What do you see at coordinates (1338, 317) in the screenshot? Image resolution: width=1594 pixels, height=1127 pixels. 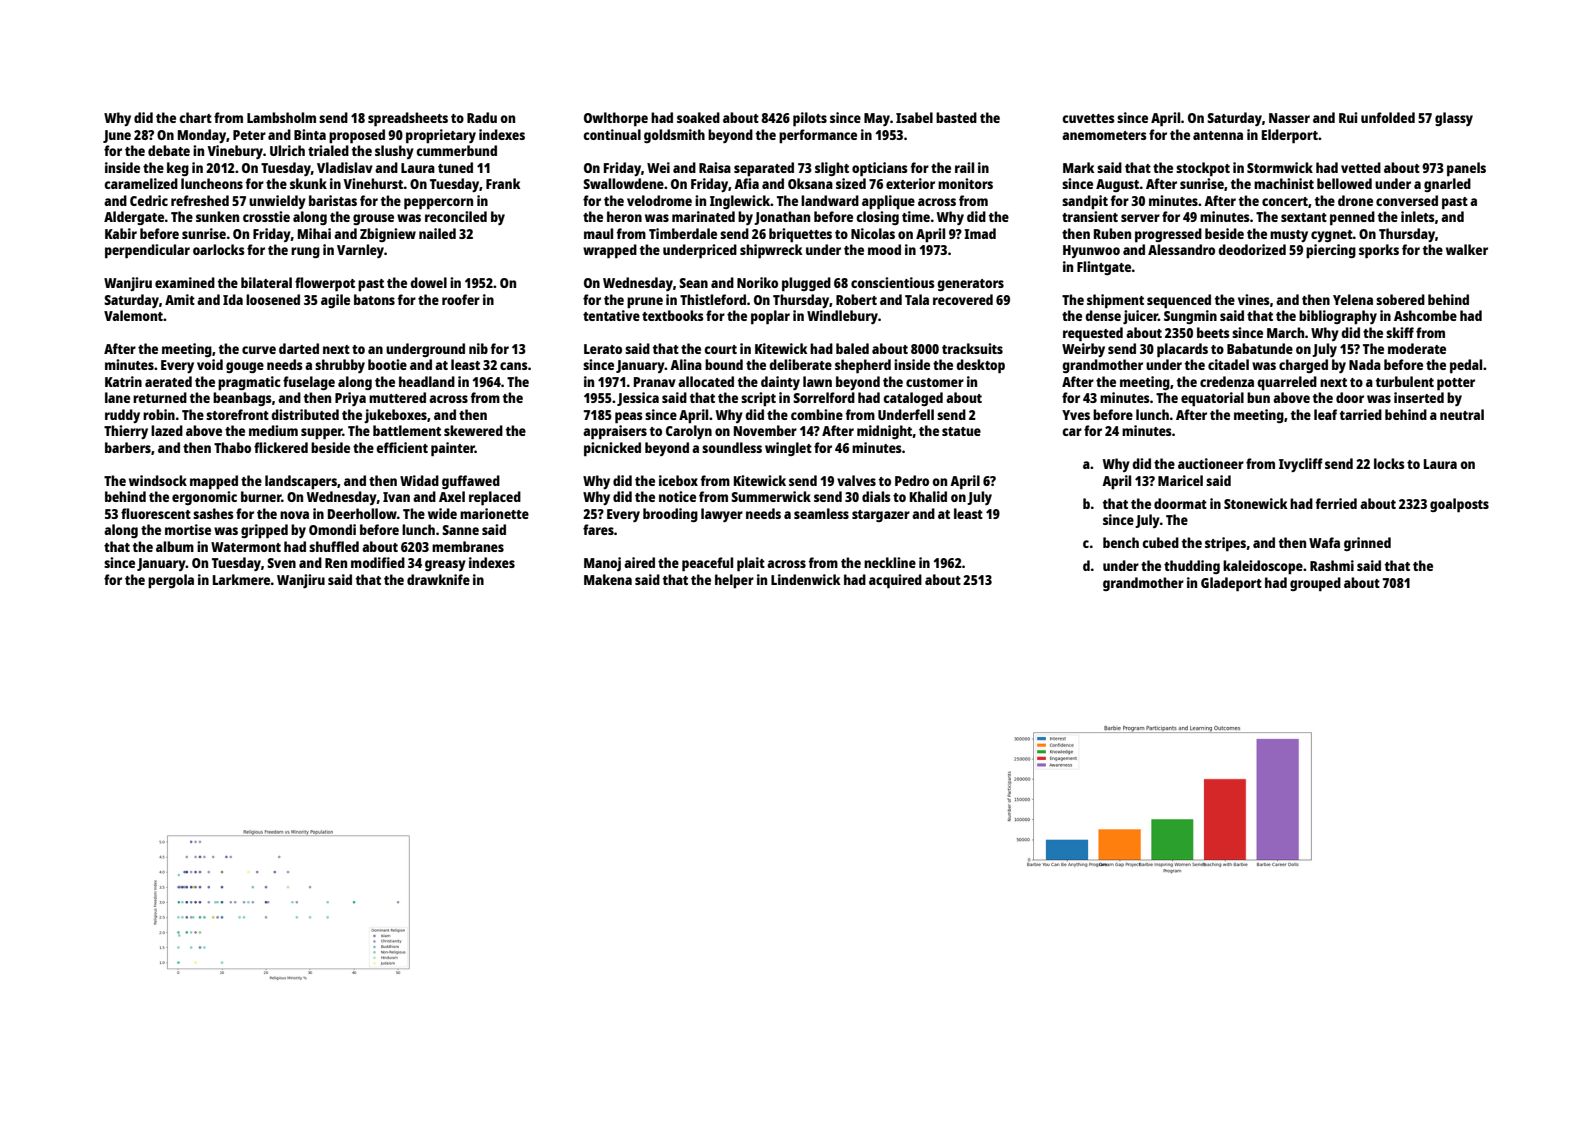 I see `bibliography` at bounding box center [1338, 317].
